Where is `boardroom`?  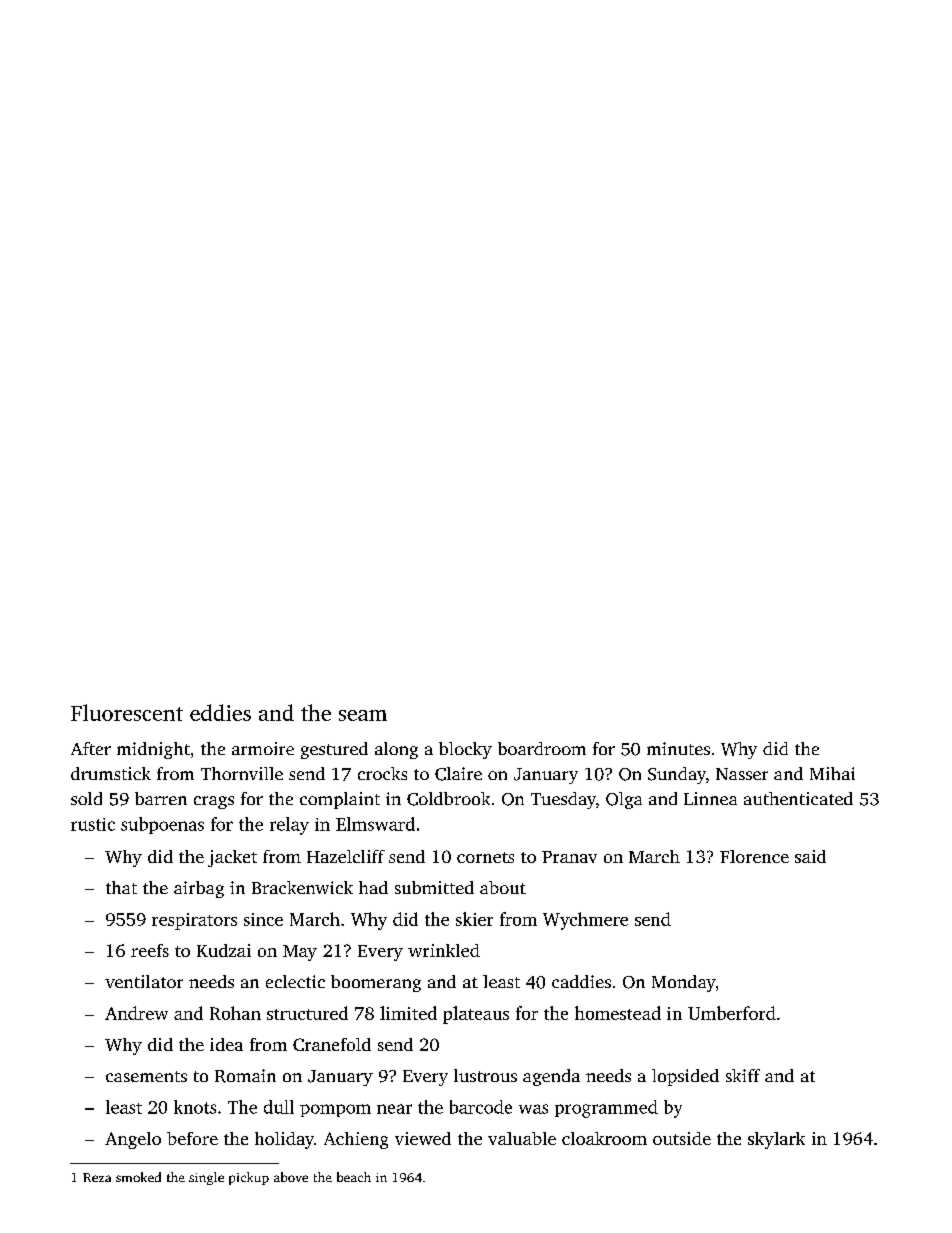 boardroom is located at coordinates (542, 748).
